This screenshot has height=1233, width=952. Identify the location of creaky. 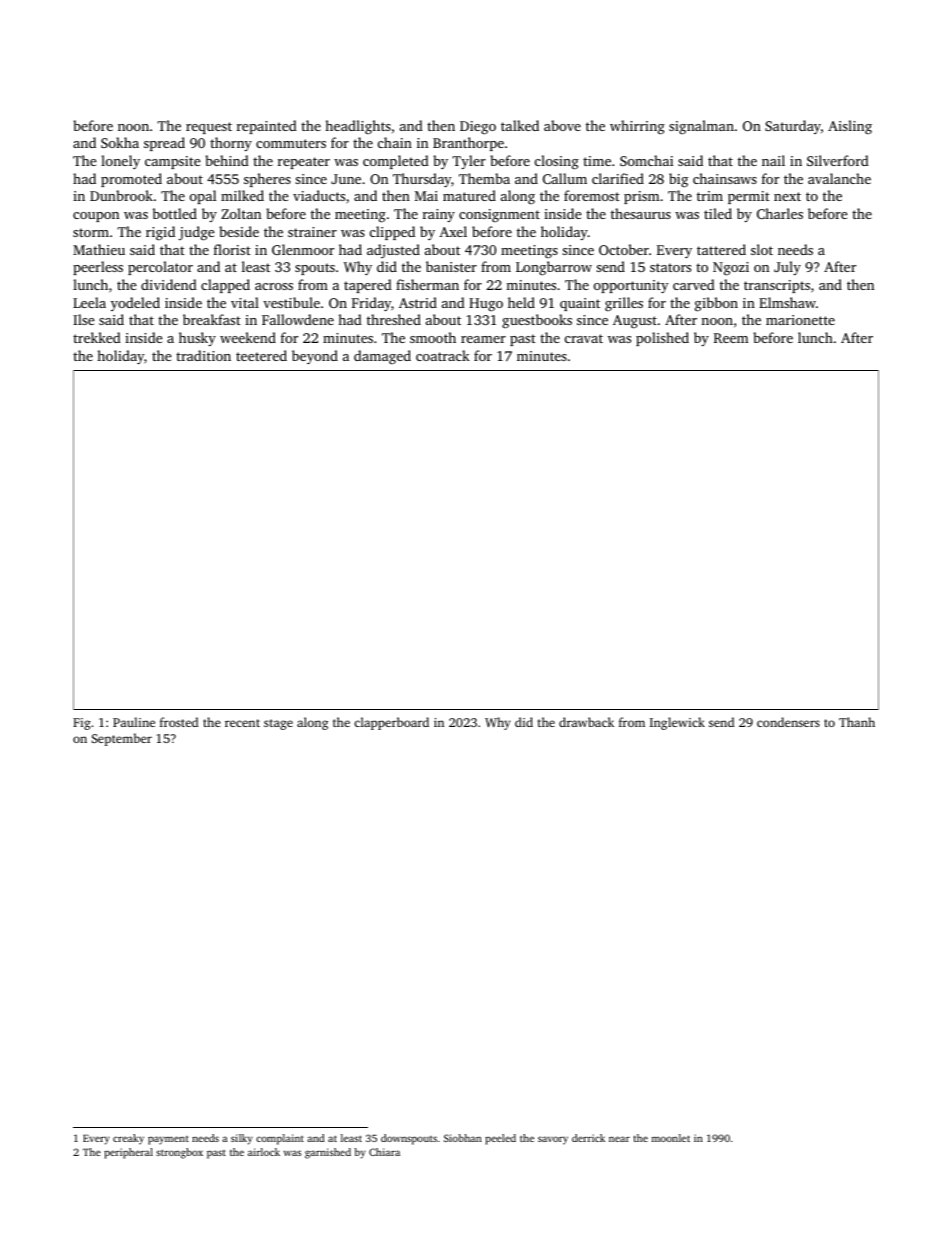
(128, 1139).
